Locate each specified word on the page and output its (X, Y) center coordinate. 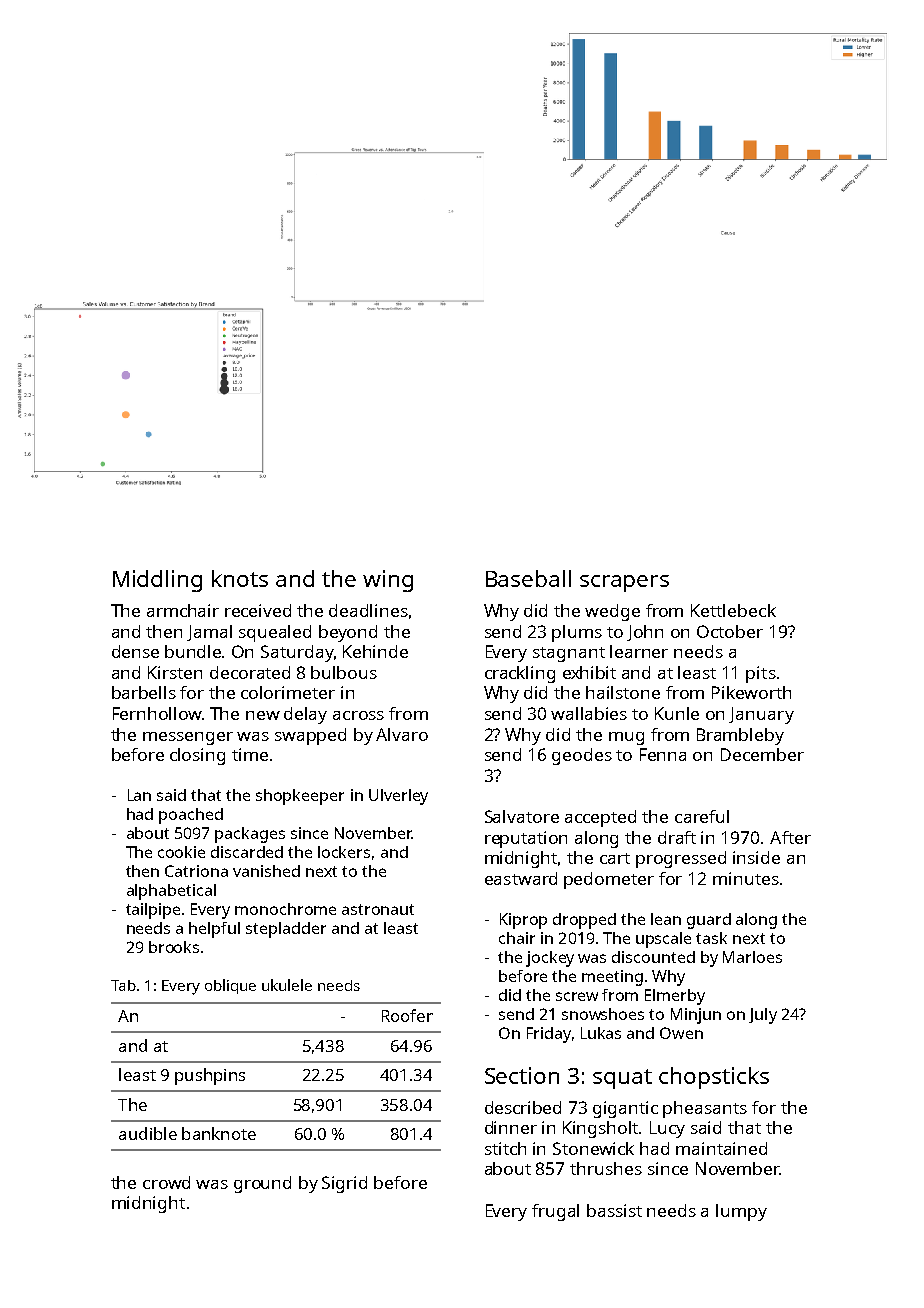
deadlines (368, 610)
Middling (157, 581)
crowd (166, 1182)
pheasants (705, 1109)
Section (522, 1075)
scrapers (624, 583)
